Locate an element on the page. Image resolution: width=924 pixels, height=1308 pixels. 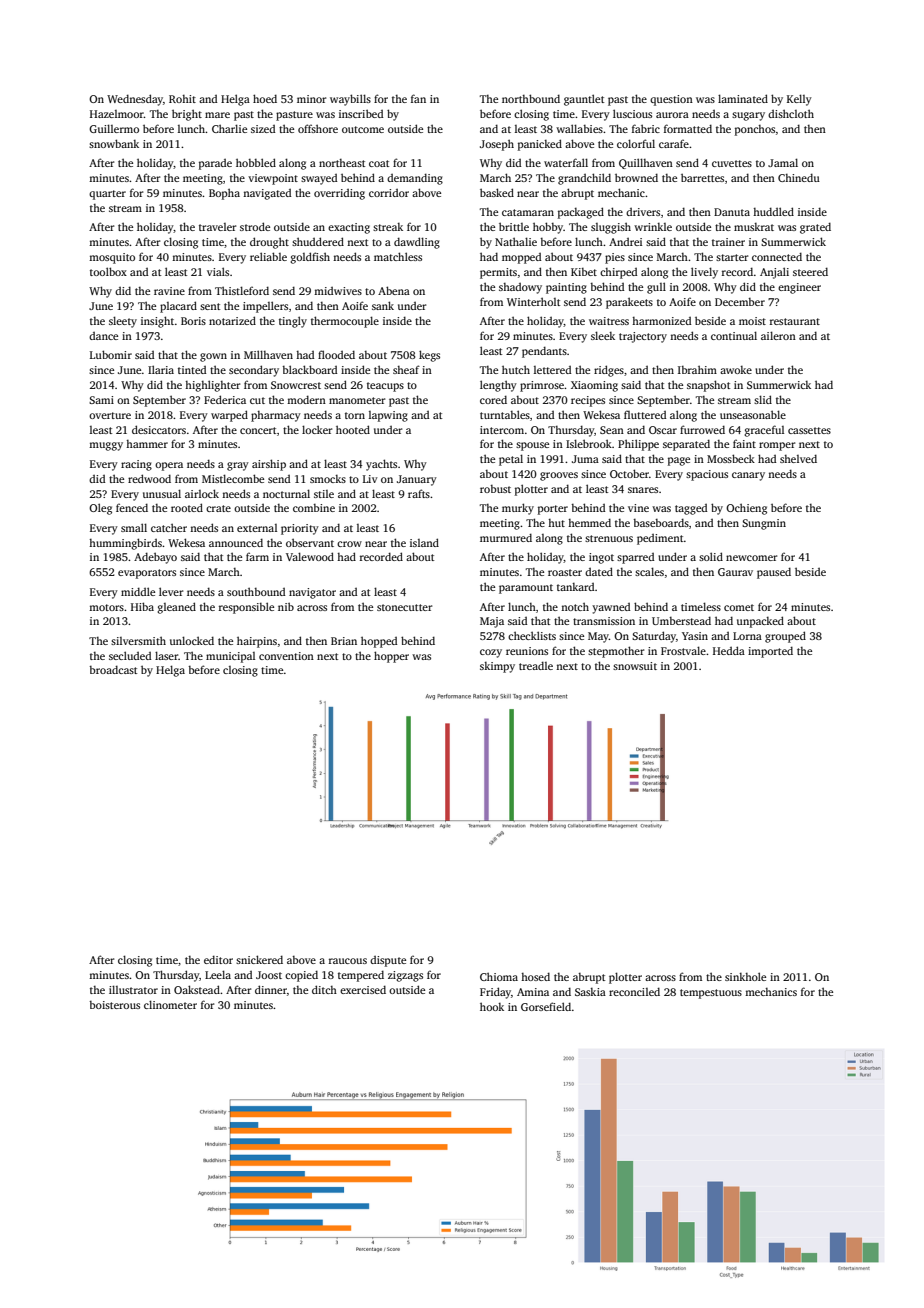
sinkhole is located at coordinates (745, 976).
